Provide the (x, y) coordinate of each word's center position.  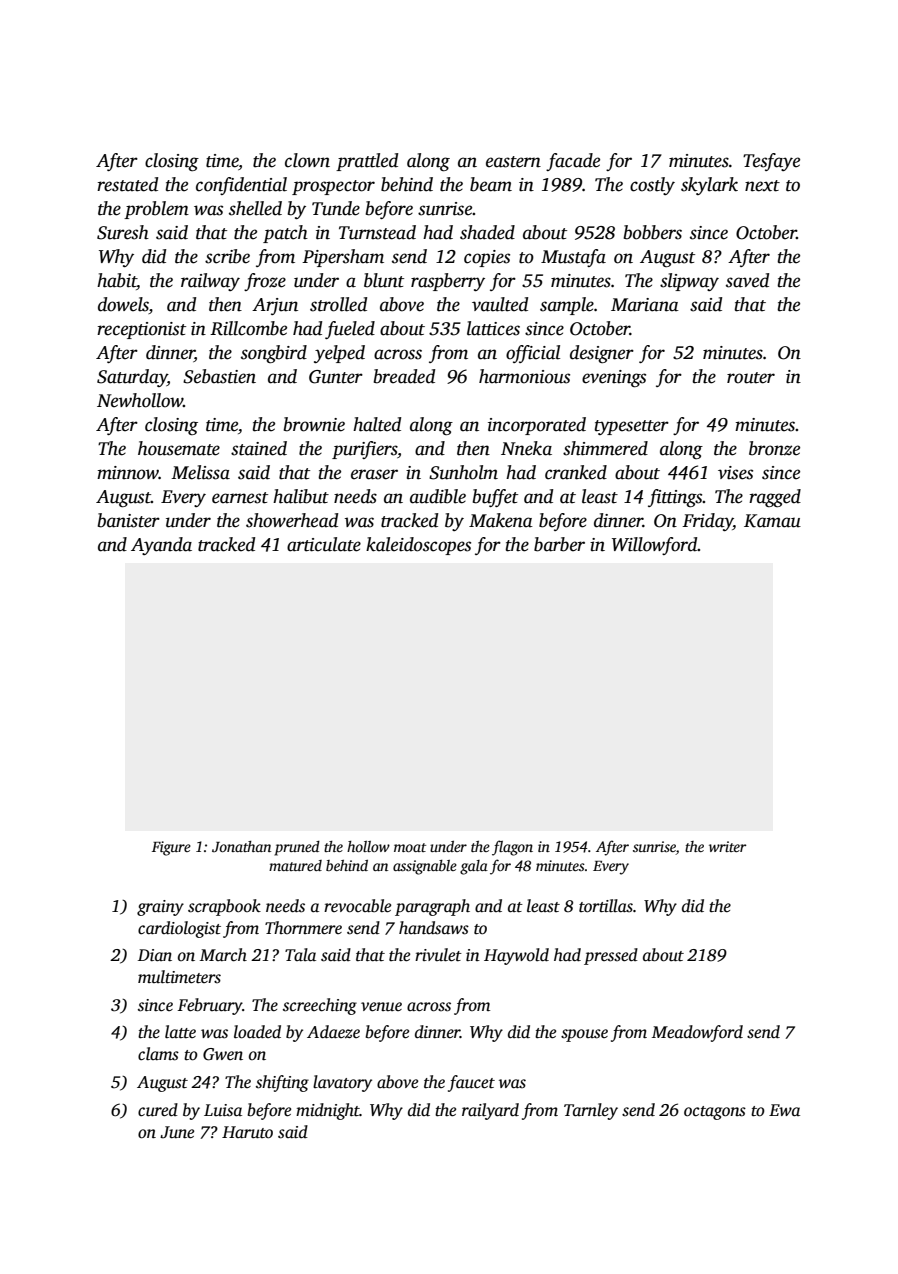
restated (127, 184)
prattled (367, 162)
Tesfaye (771, 162)
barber (559, 544)
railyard (490, 1111)
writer (728, 846)
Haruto (247, 1132)
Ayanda (161, 546)
